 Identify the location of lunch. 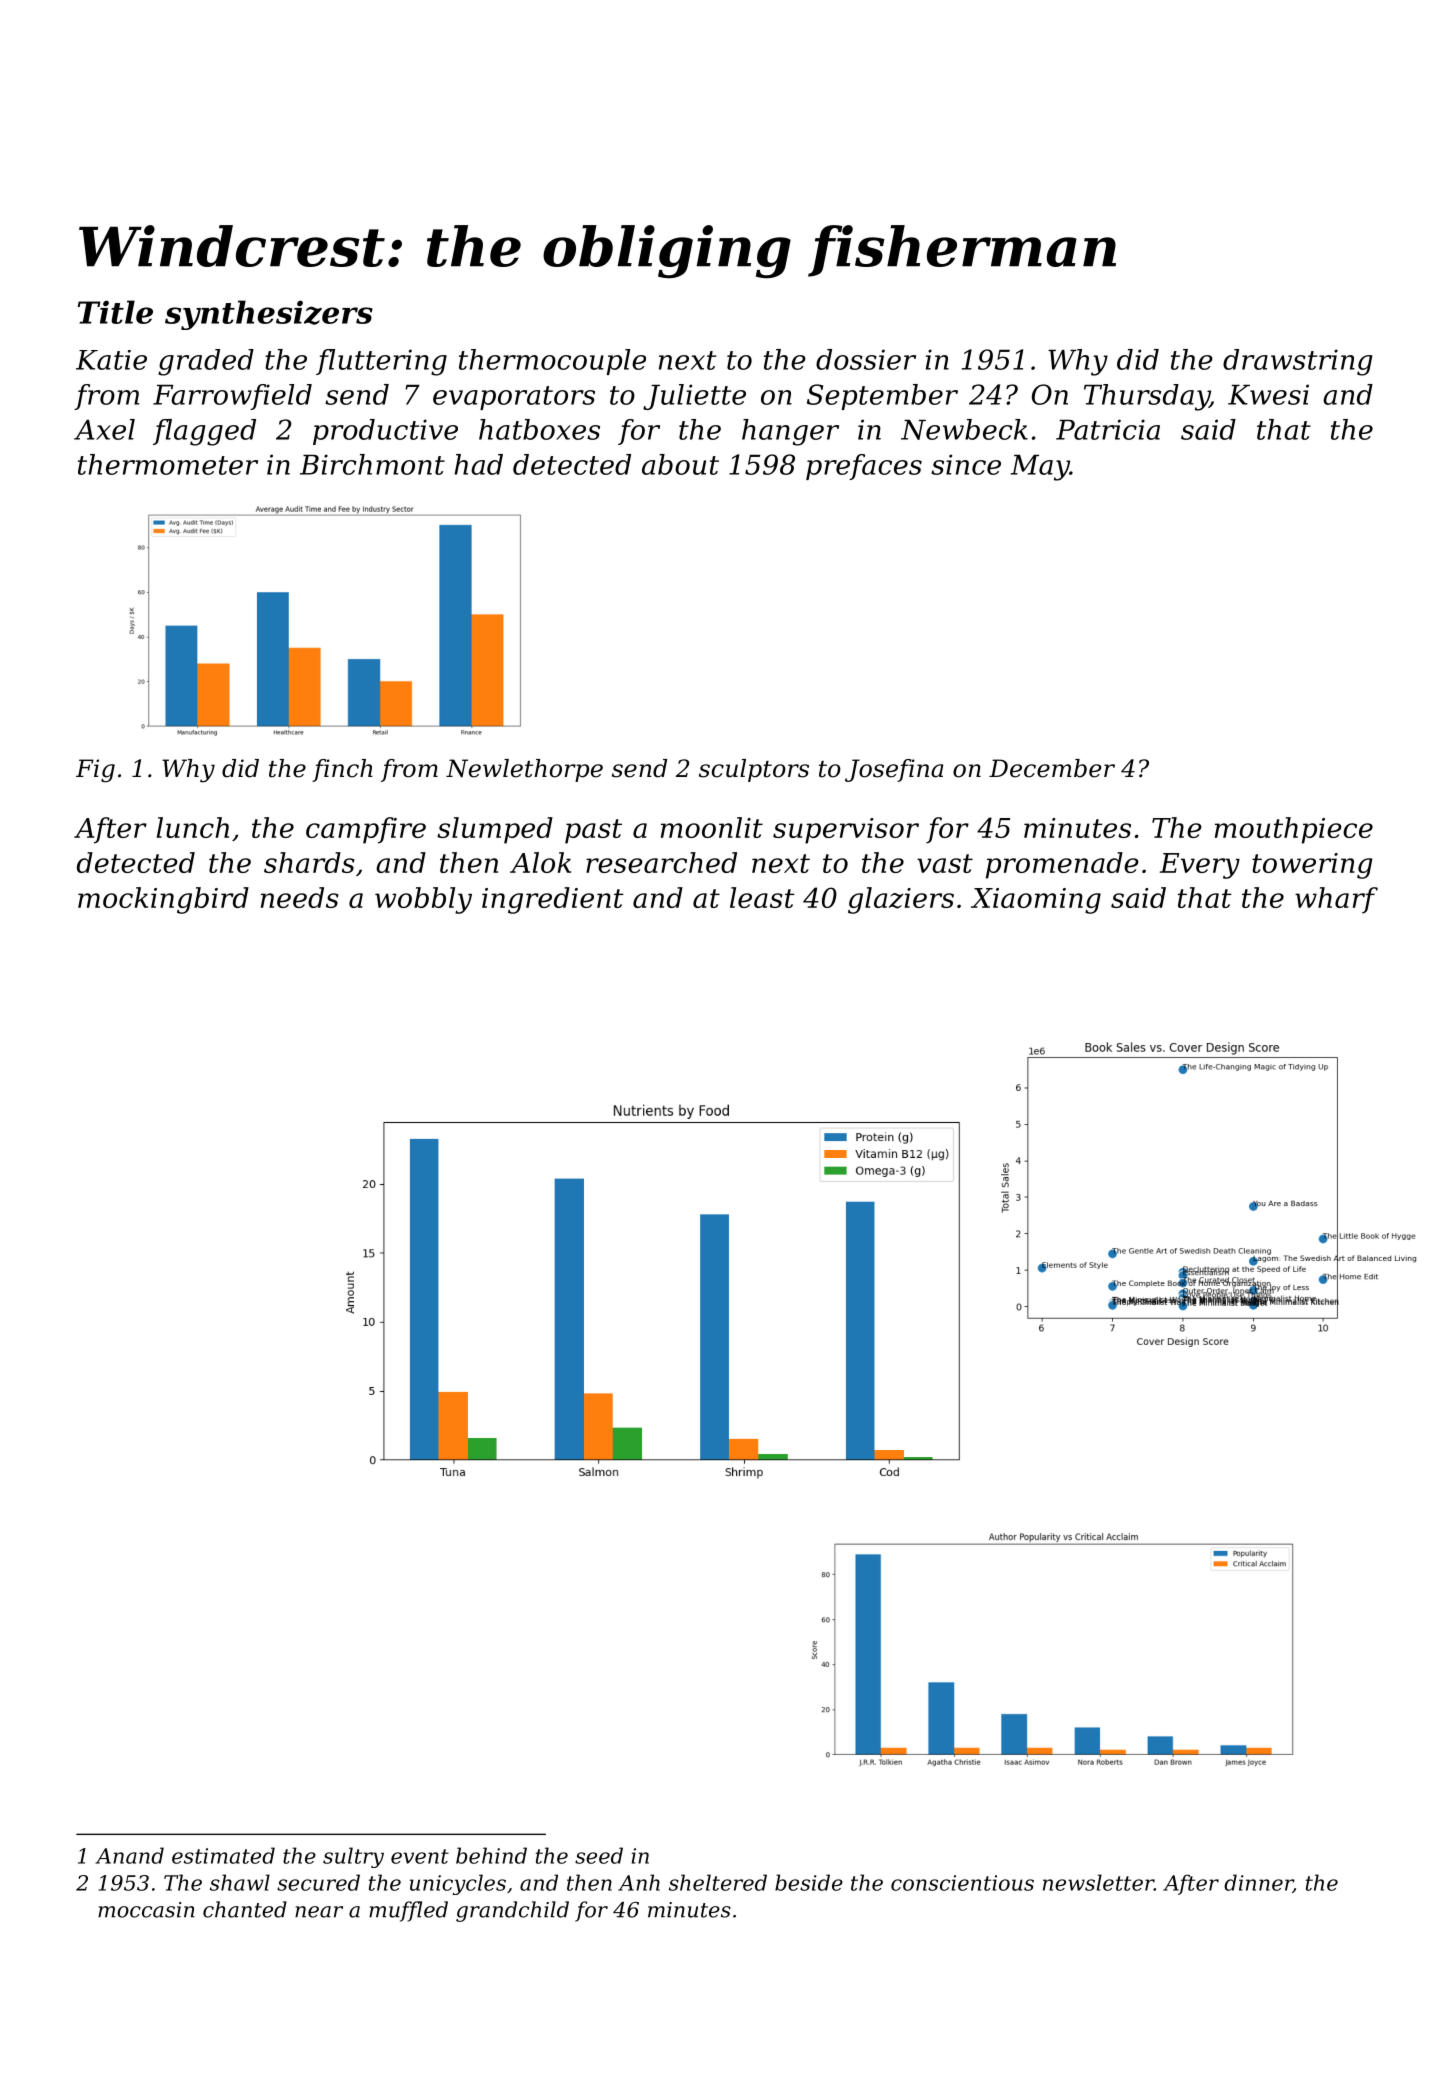
(193, 827).
